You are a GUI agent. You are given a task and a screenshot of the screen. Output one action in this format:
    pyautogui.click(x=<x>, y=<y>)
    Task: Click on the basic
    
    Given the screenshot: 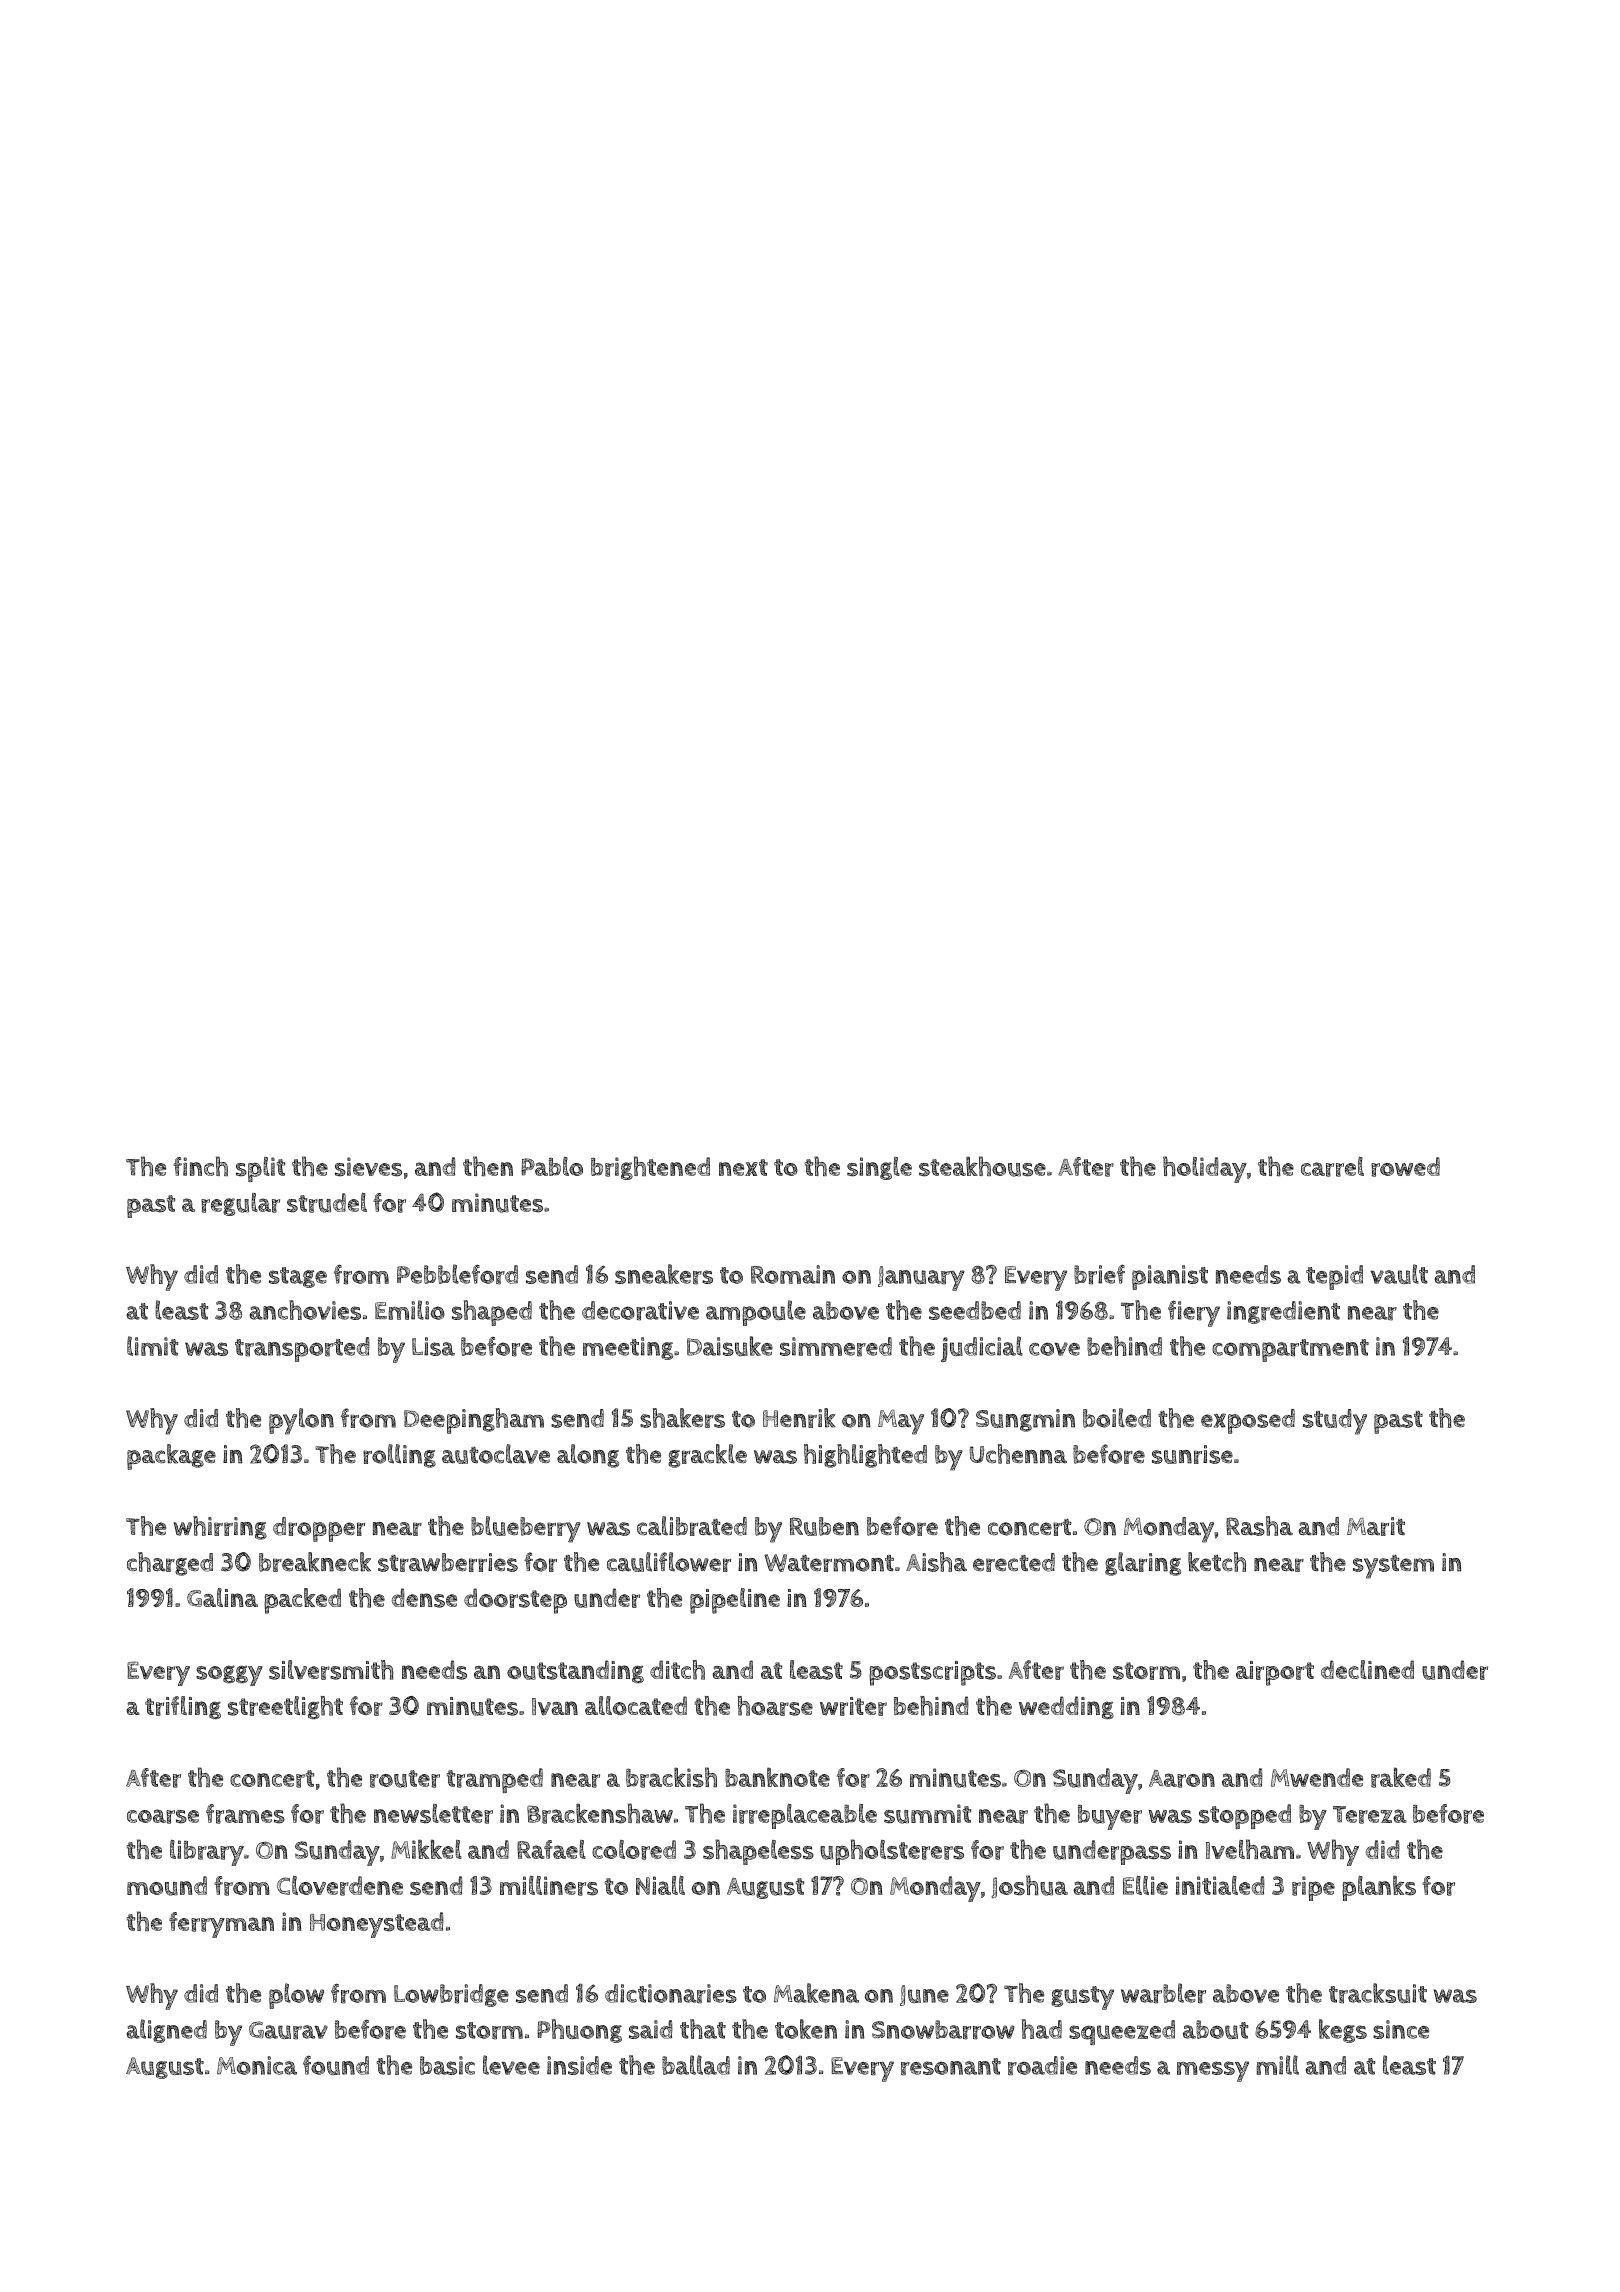 What is the action you would take?
    pyautogui.click(x=447, y=2065)
